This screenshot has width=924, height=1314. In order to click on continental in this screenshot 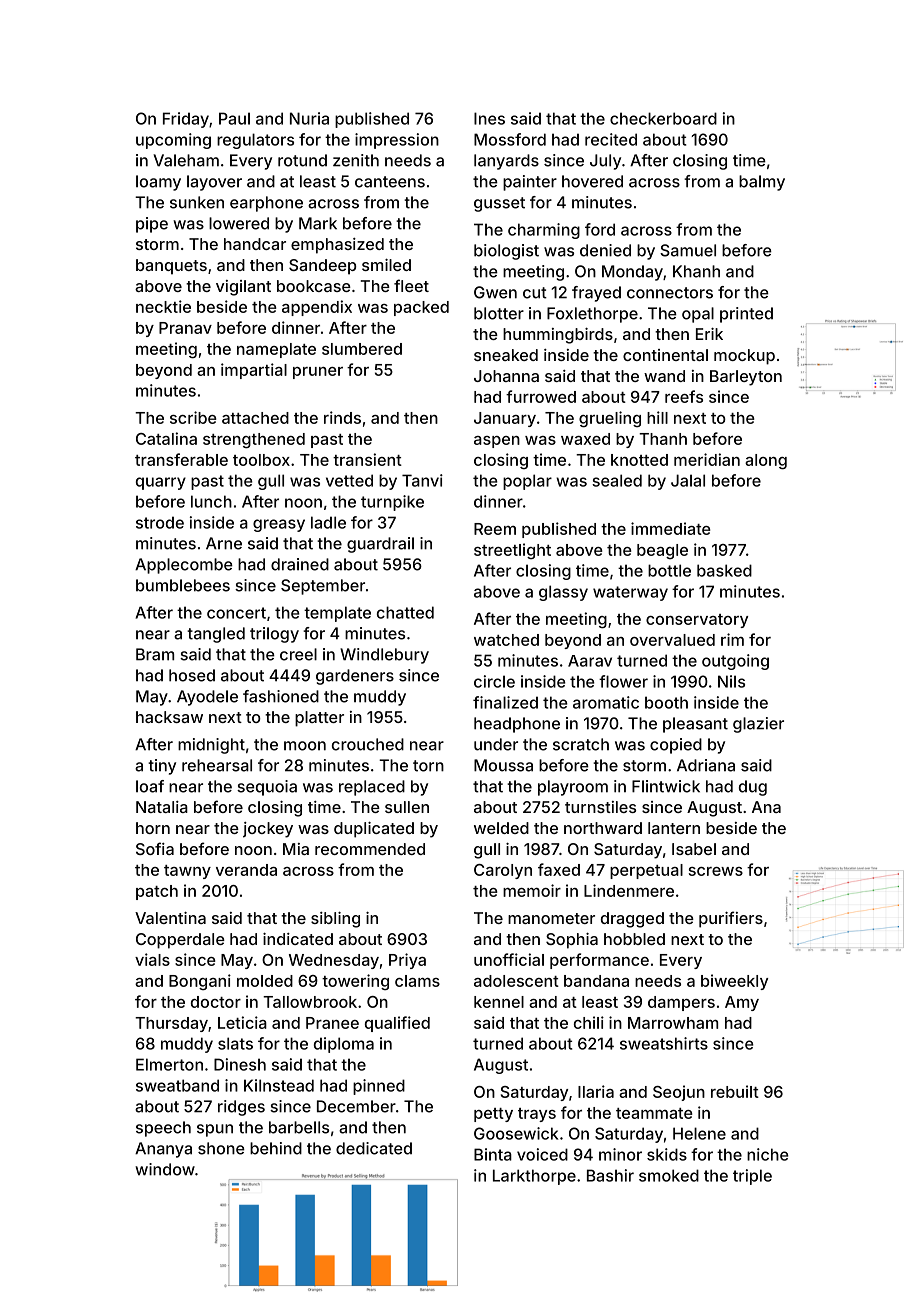, I will do `click(665, 355)`.
